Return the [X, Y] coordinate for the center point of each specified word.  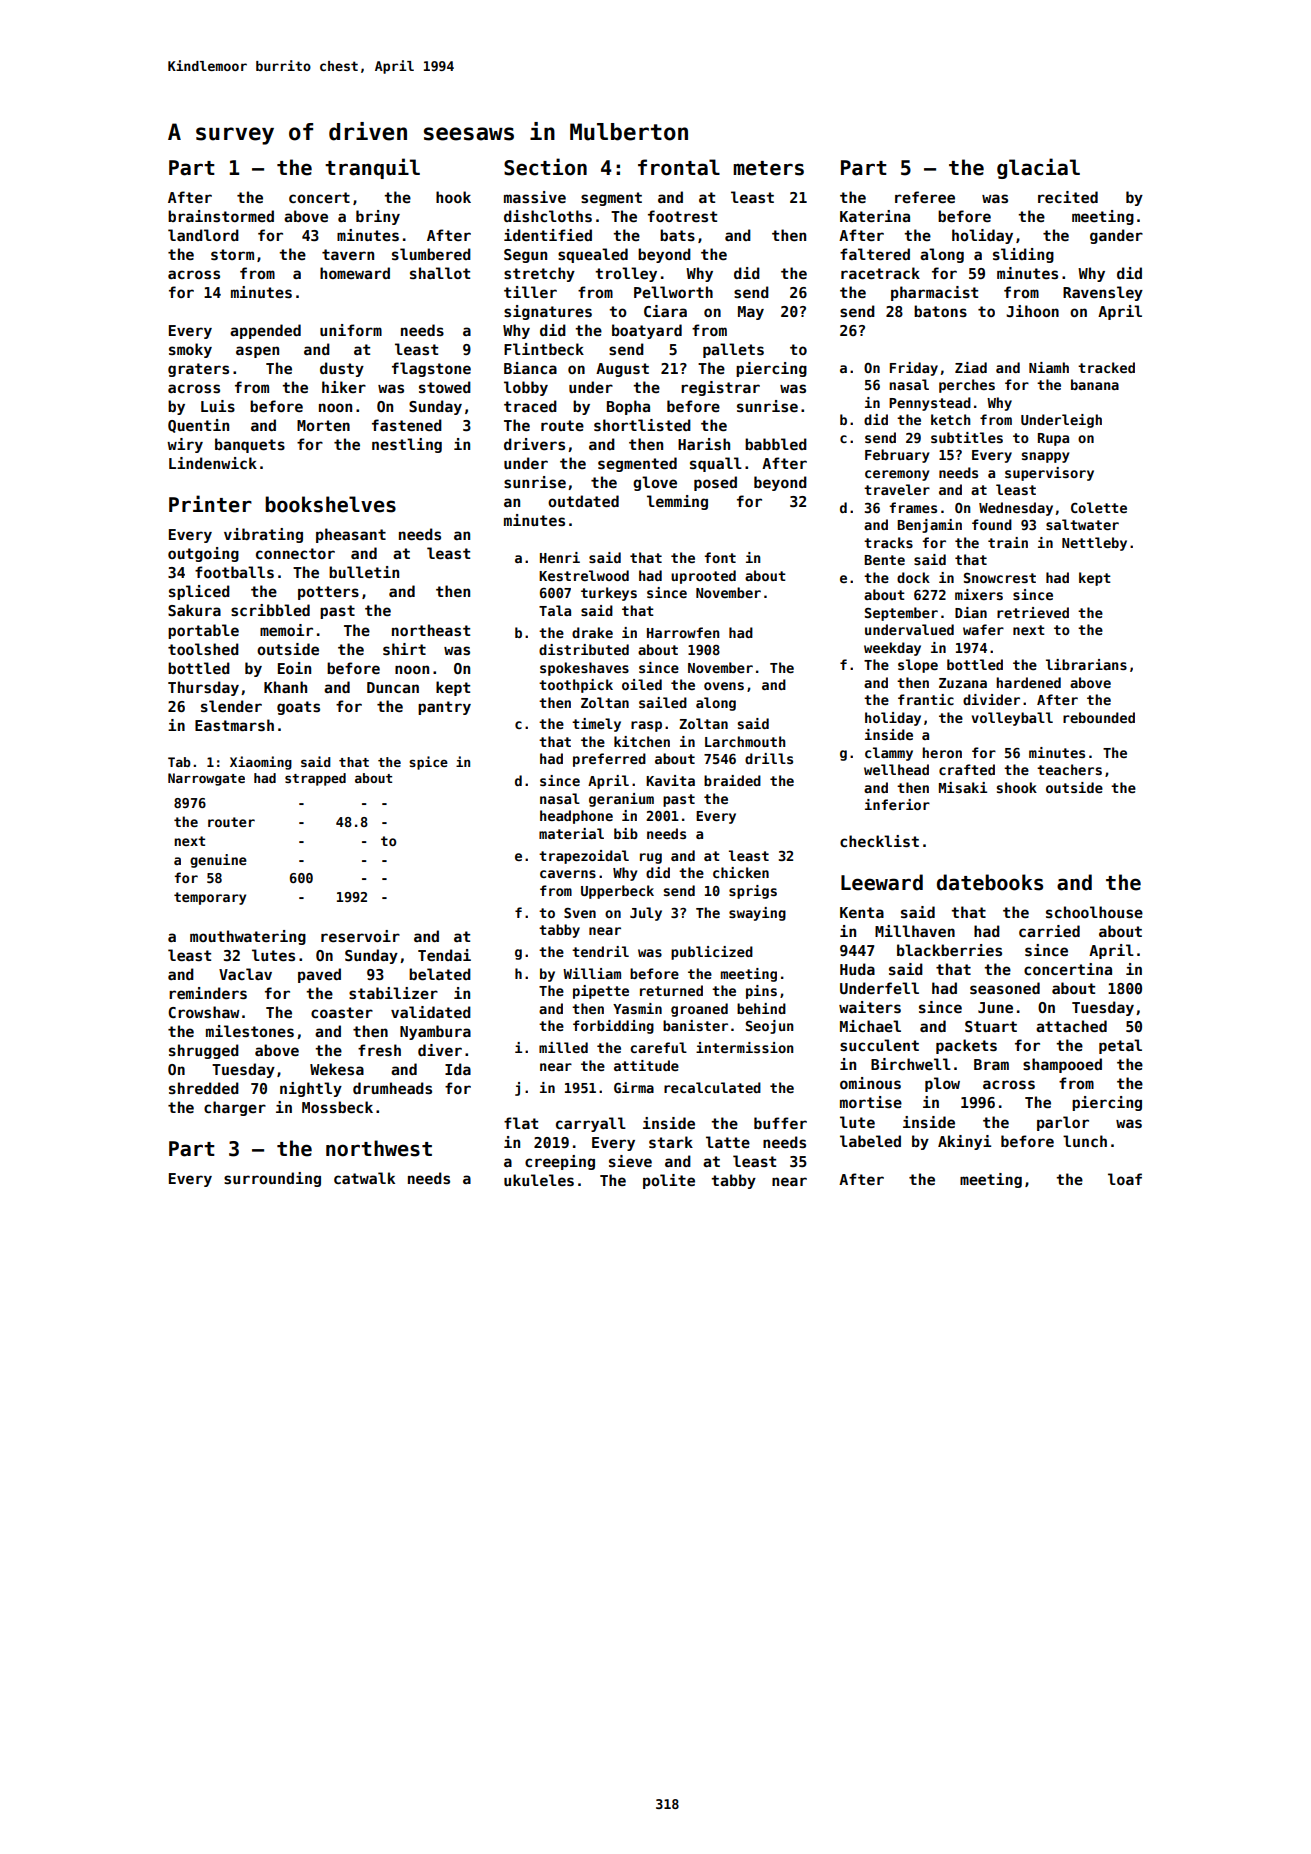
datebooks [990, 882]
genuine [218, 861]
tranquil [372, 168]
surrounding [272, 1179]
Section [545, 167]
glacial [1038, 168]
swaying [757, 914]
